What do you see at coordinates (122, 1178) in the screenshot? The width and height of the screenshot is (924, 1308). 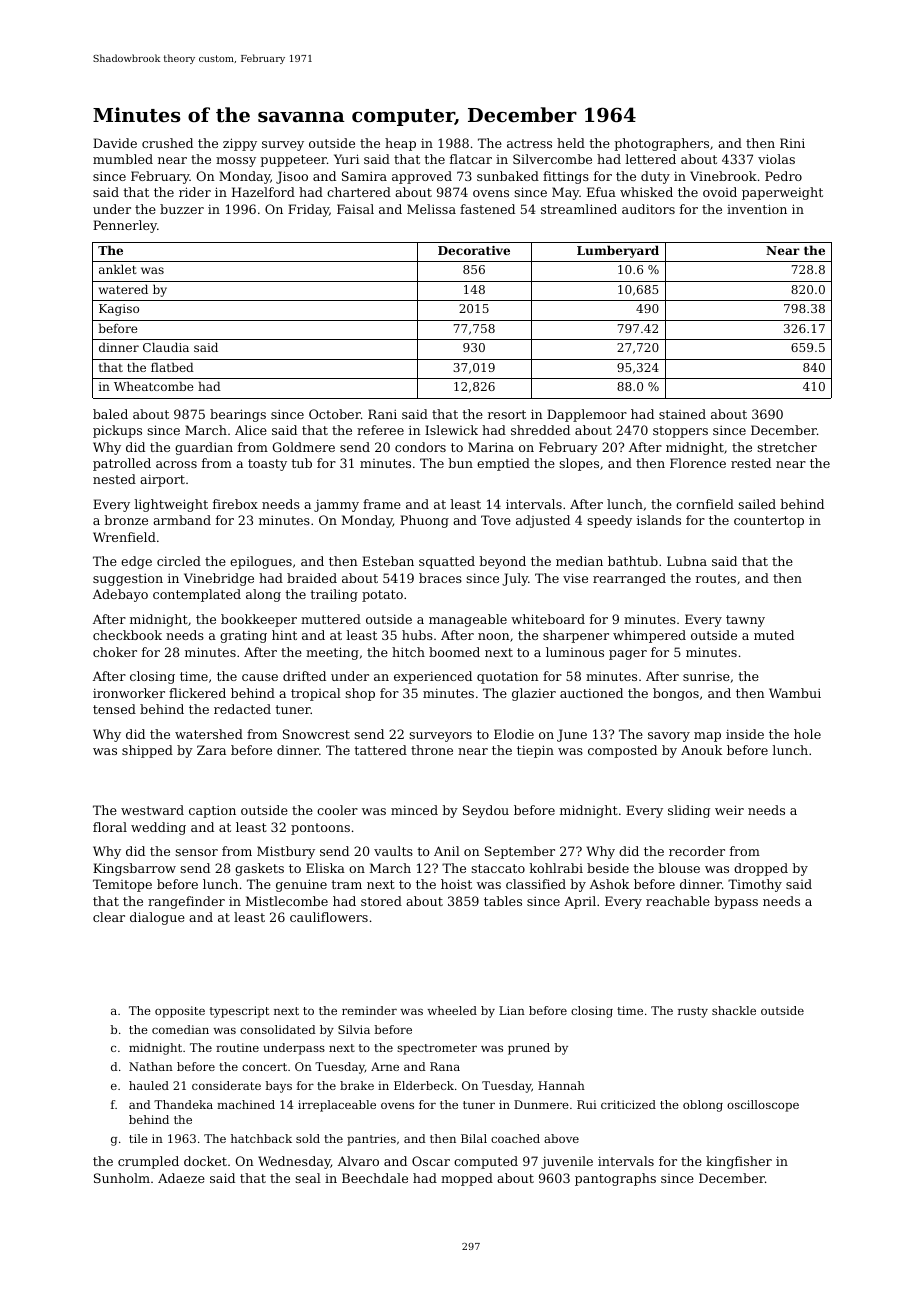 I see `Sunholm` at bounding box center [122, 1178].
